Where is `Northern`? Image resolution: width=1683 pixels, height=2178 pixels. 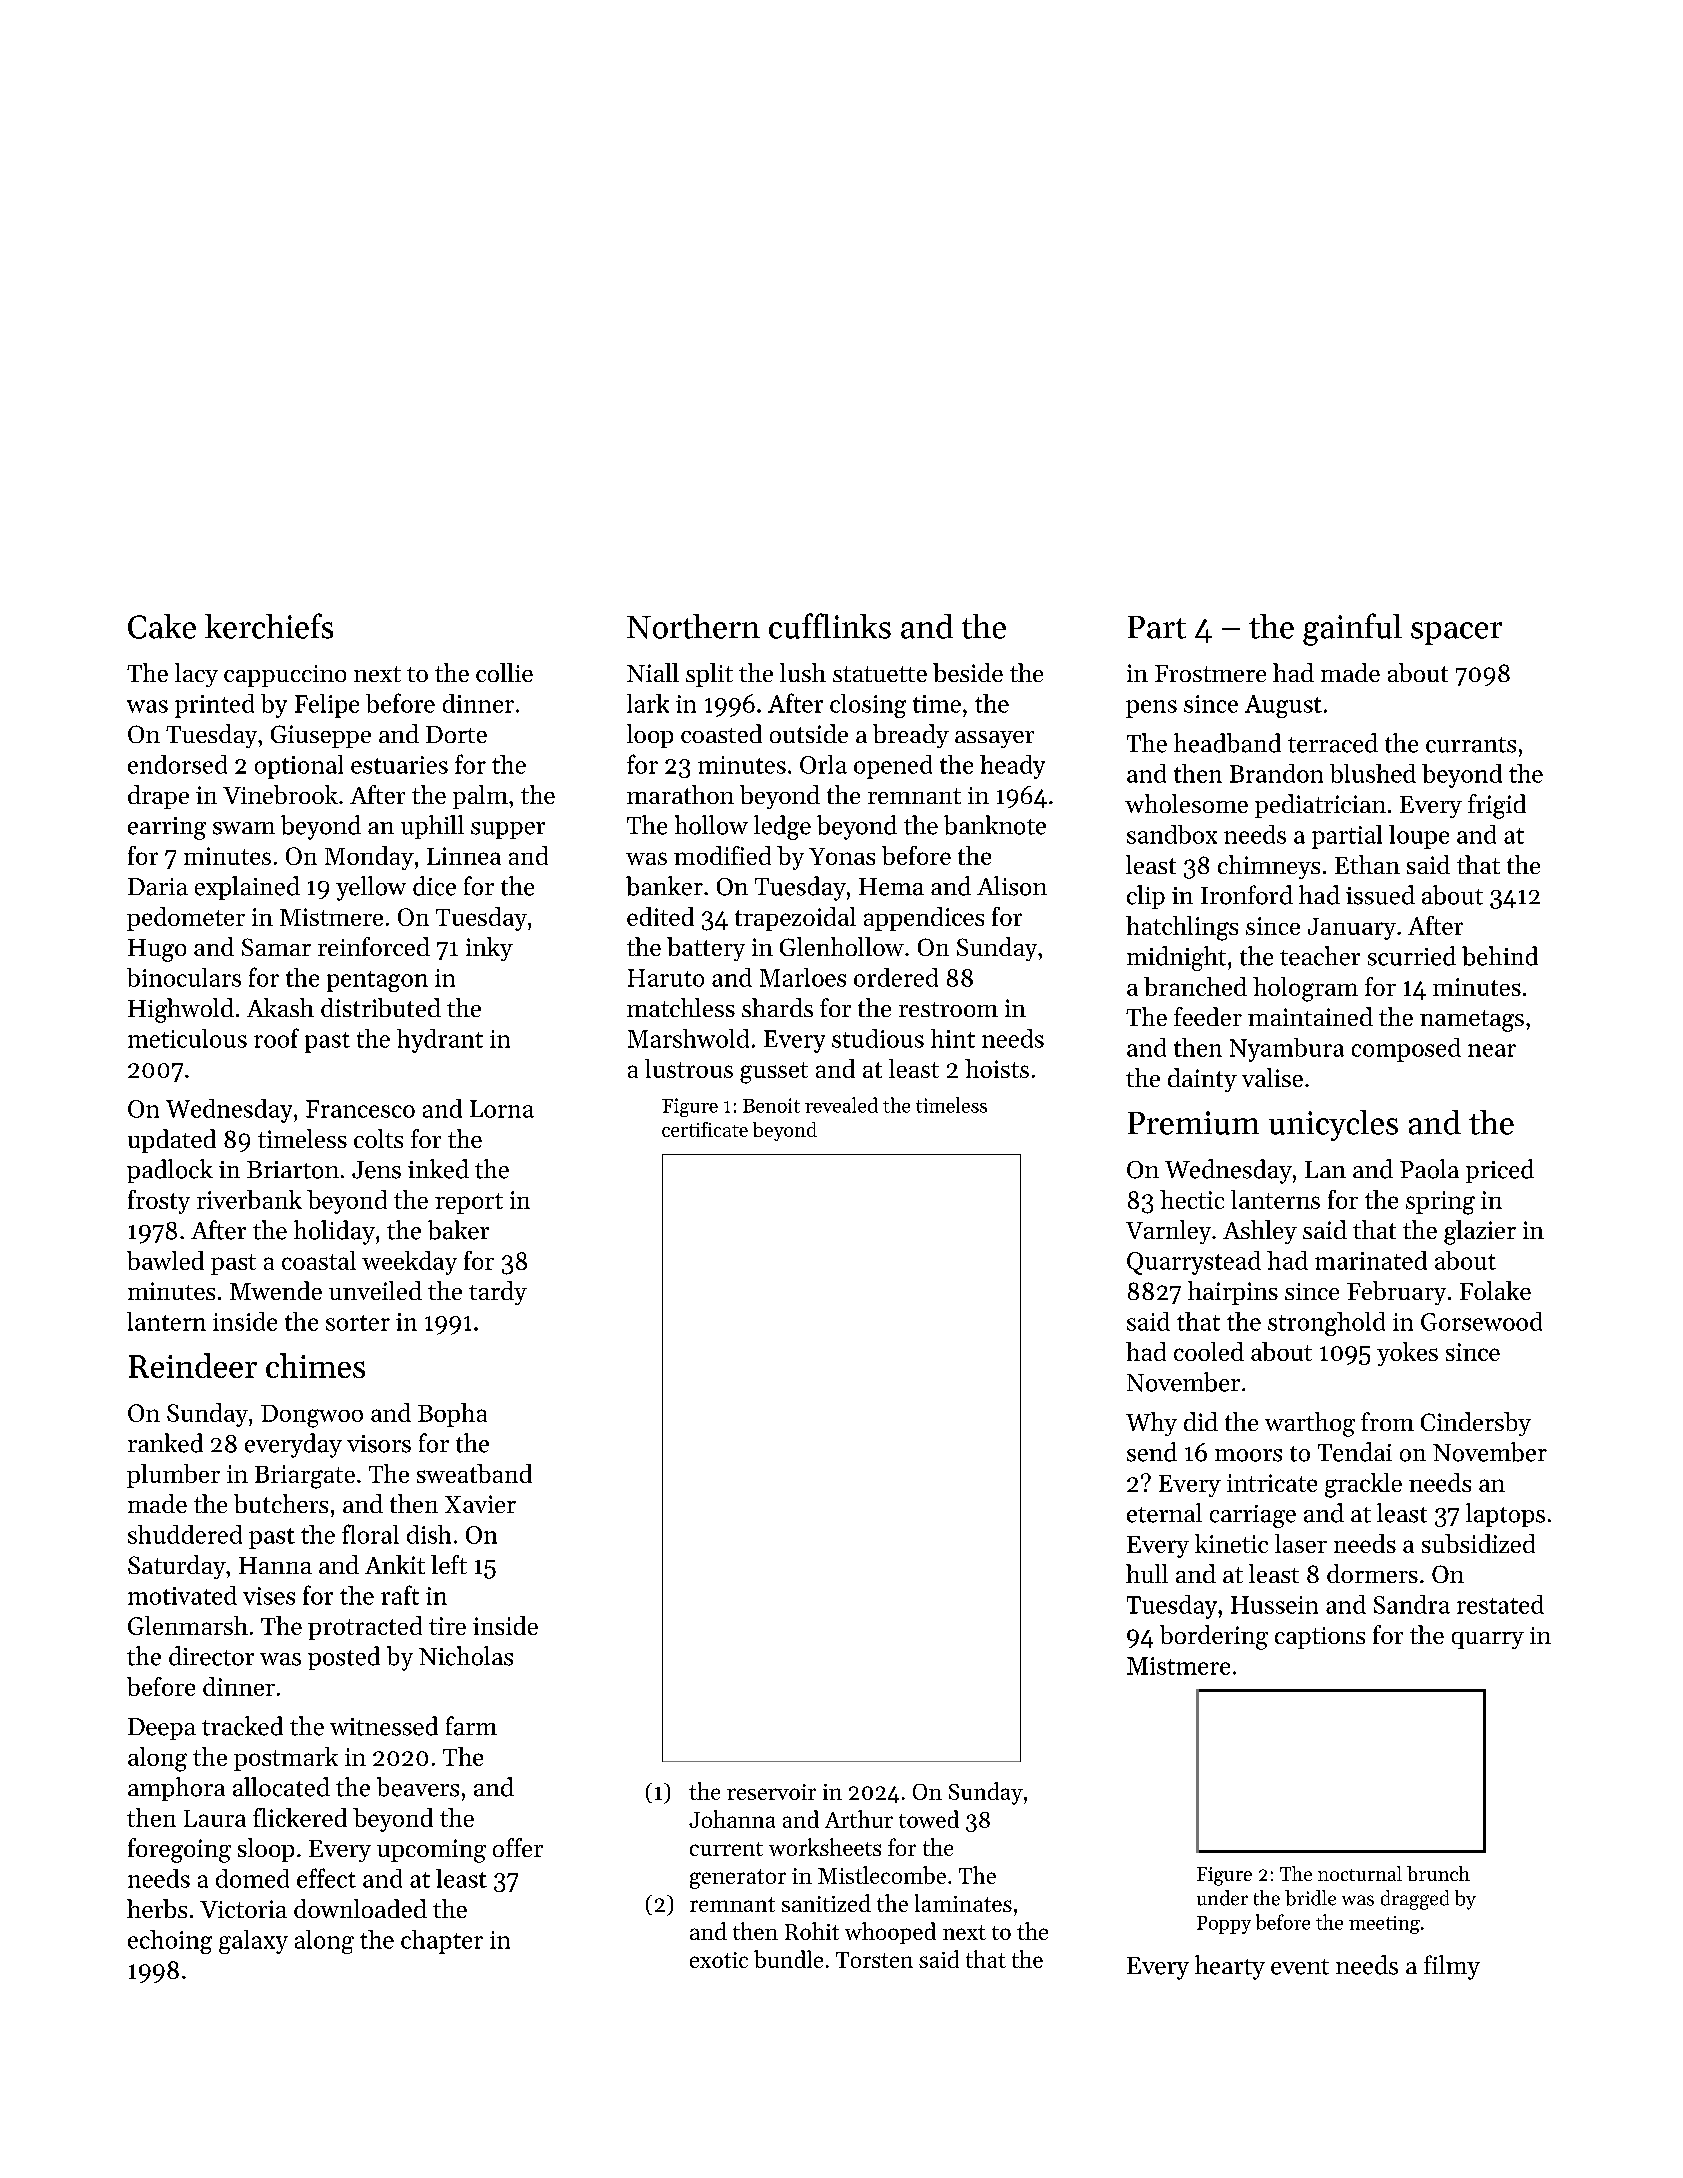 Northern is located at coordinates (693, 626).
